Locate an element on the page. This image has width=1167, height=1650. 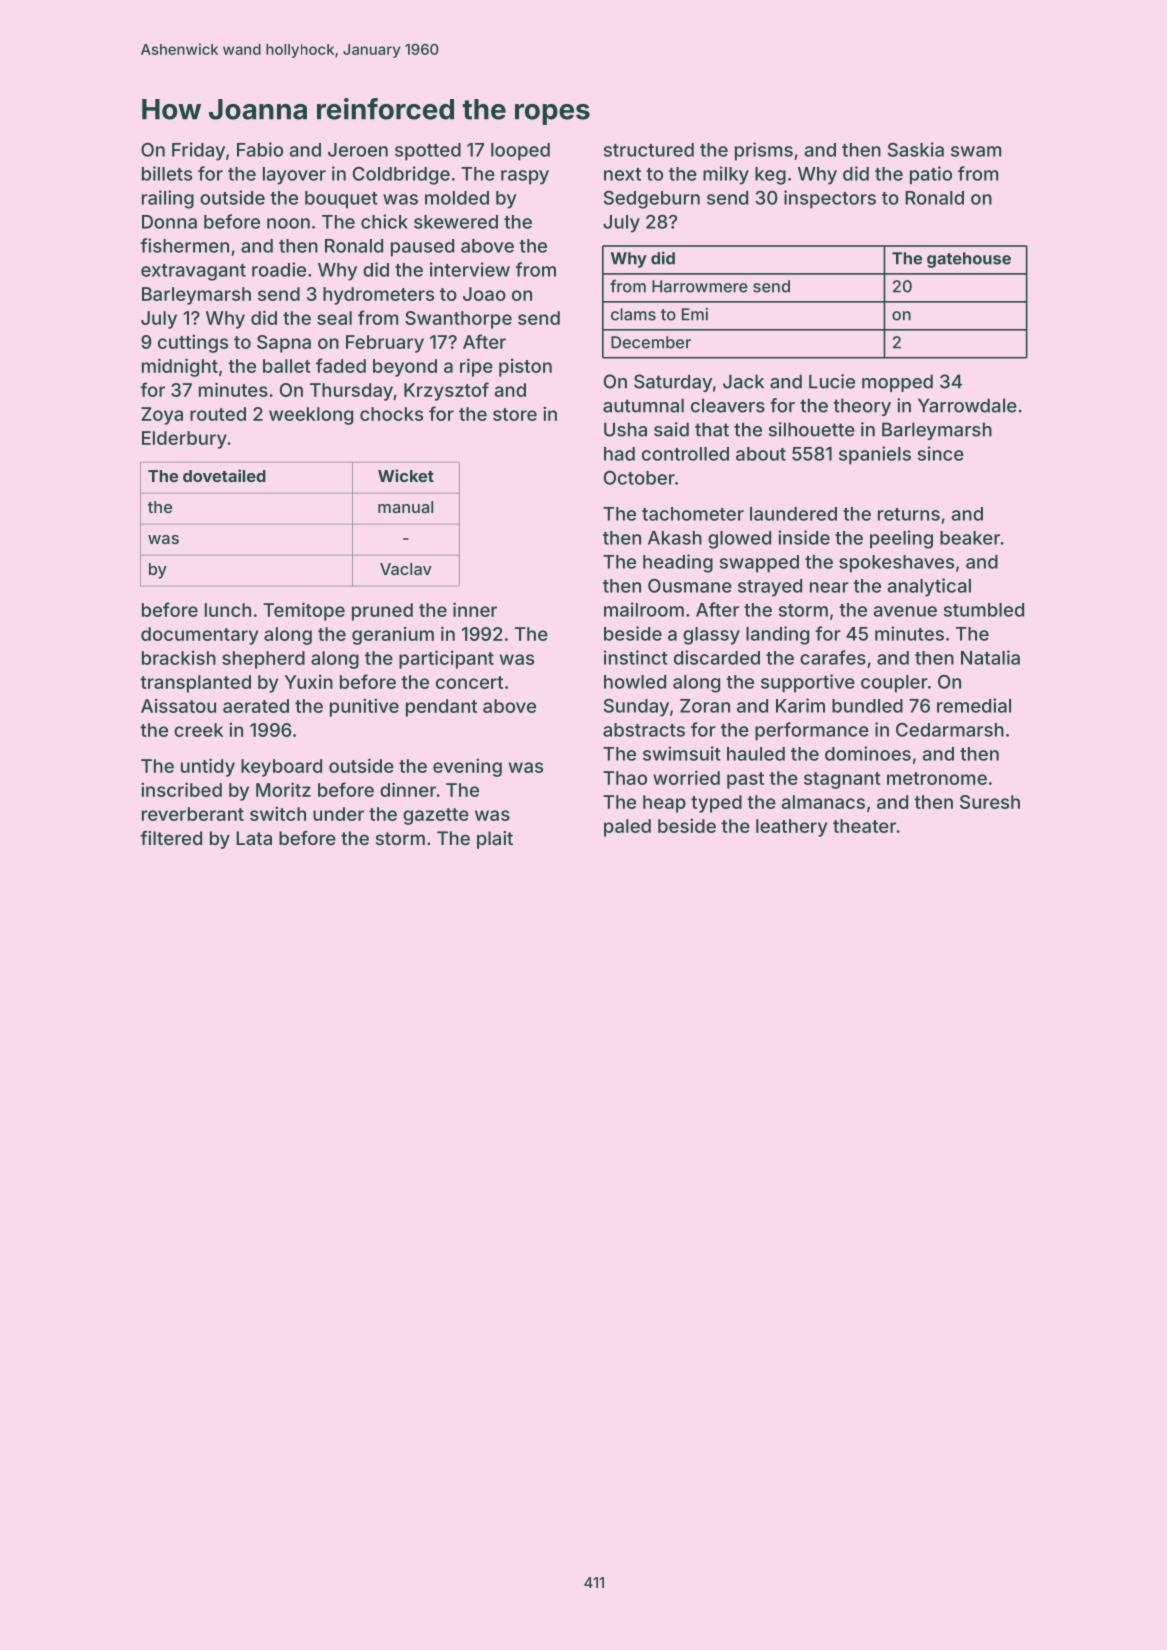
Saskia is located at coordinates (916, 149).
